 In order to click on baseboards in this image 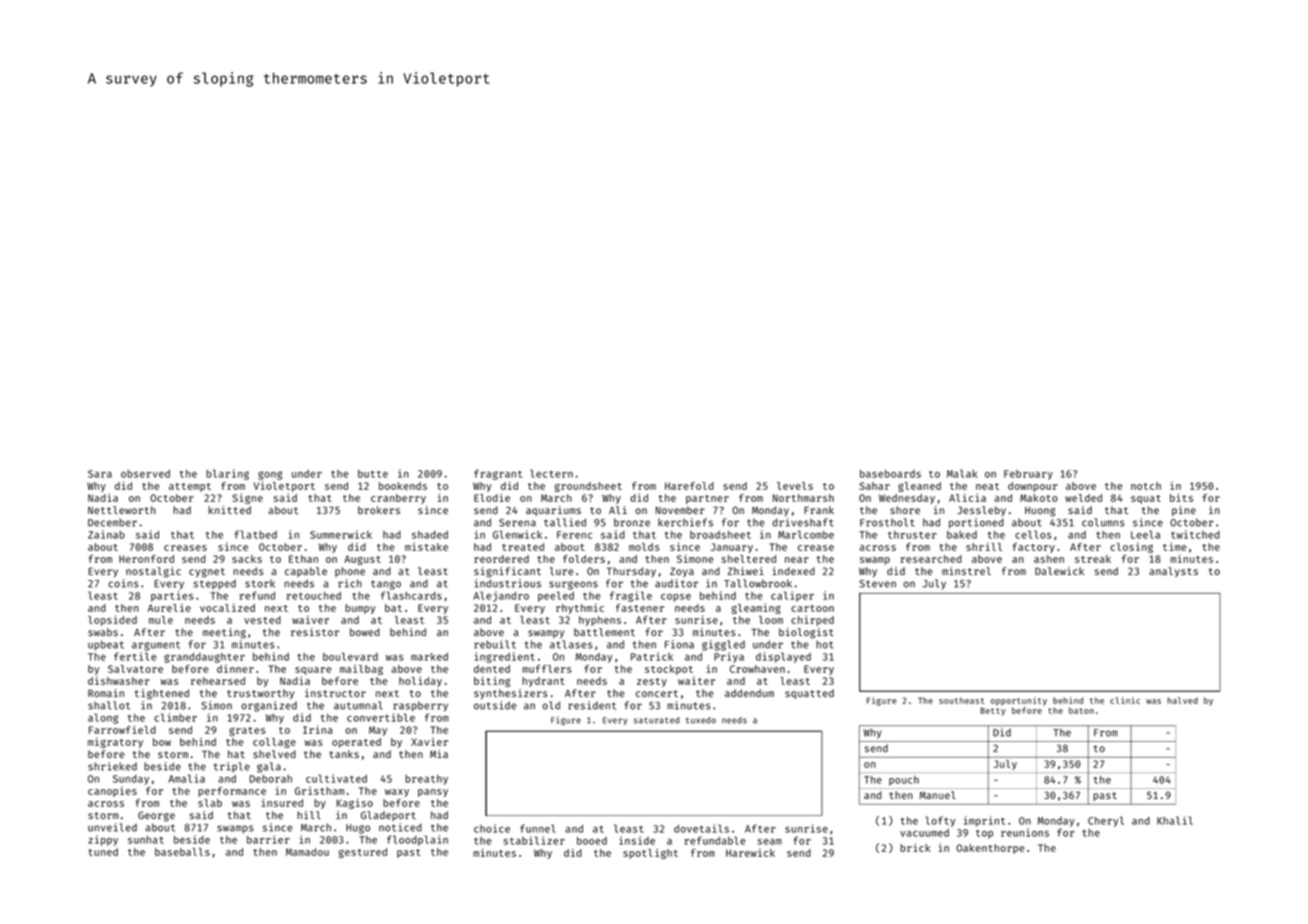, I will do `click(890, 474)`.
